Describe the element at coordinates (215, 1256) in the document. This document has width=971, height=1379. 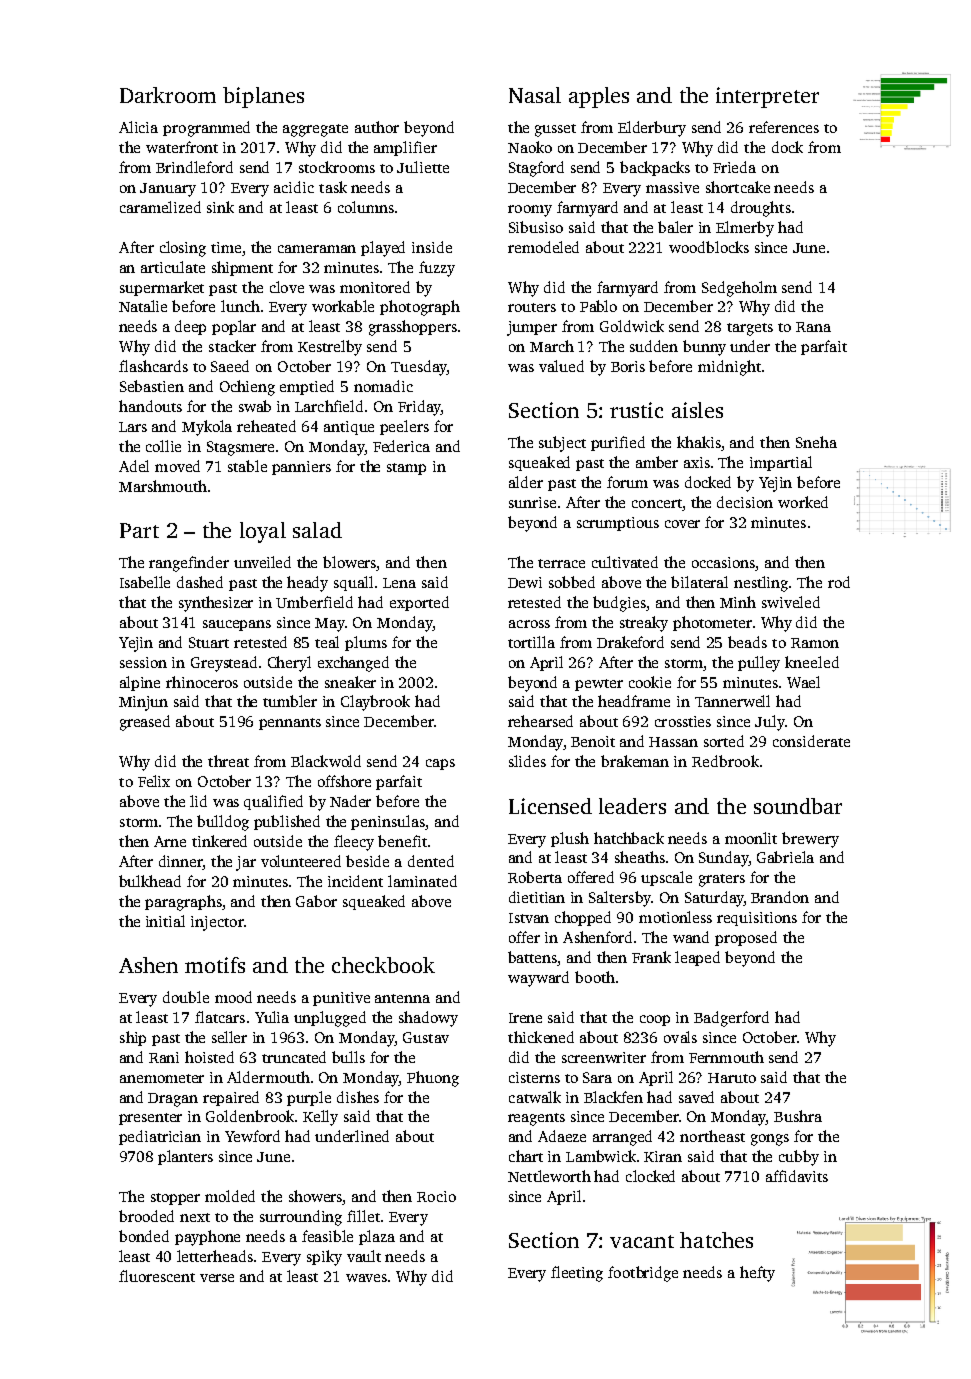
I see `letterheads` at that location.
